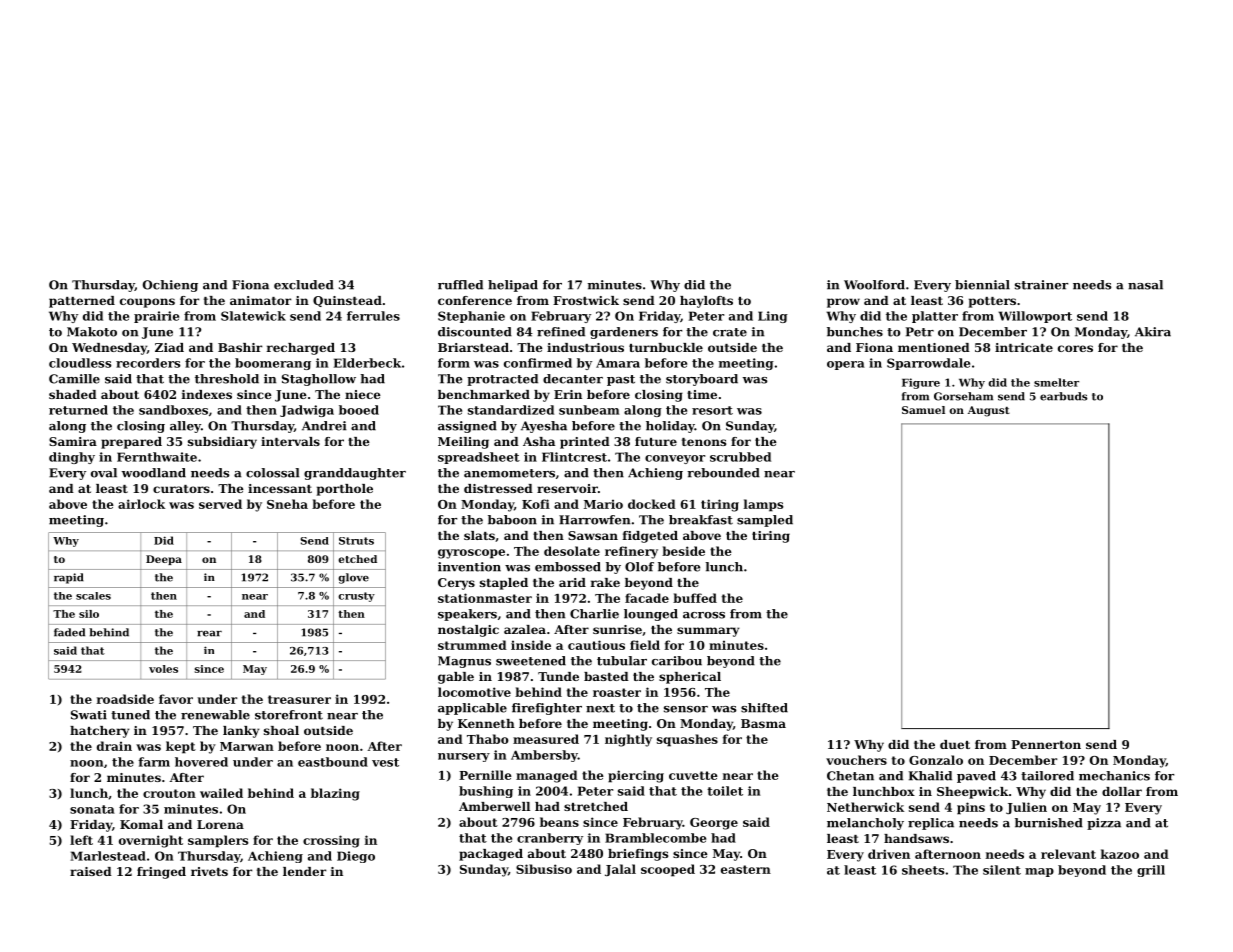  I want to click on sensor, so click(686, 709).
